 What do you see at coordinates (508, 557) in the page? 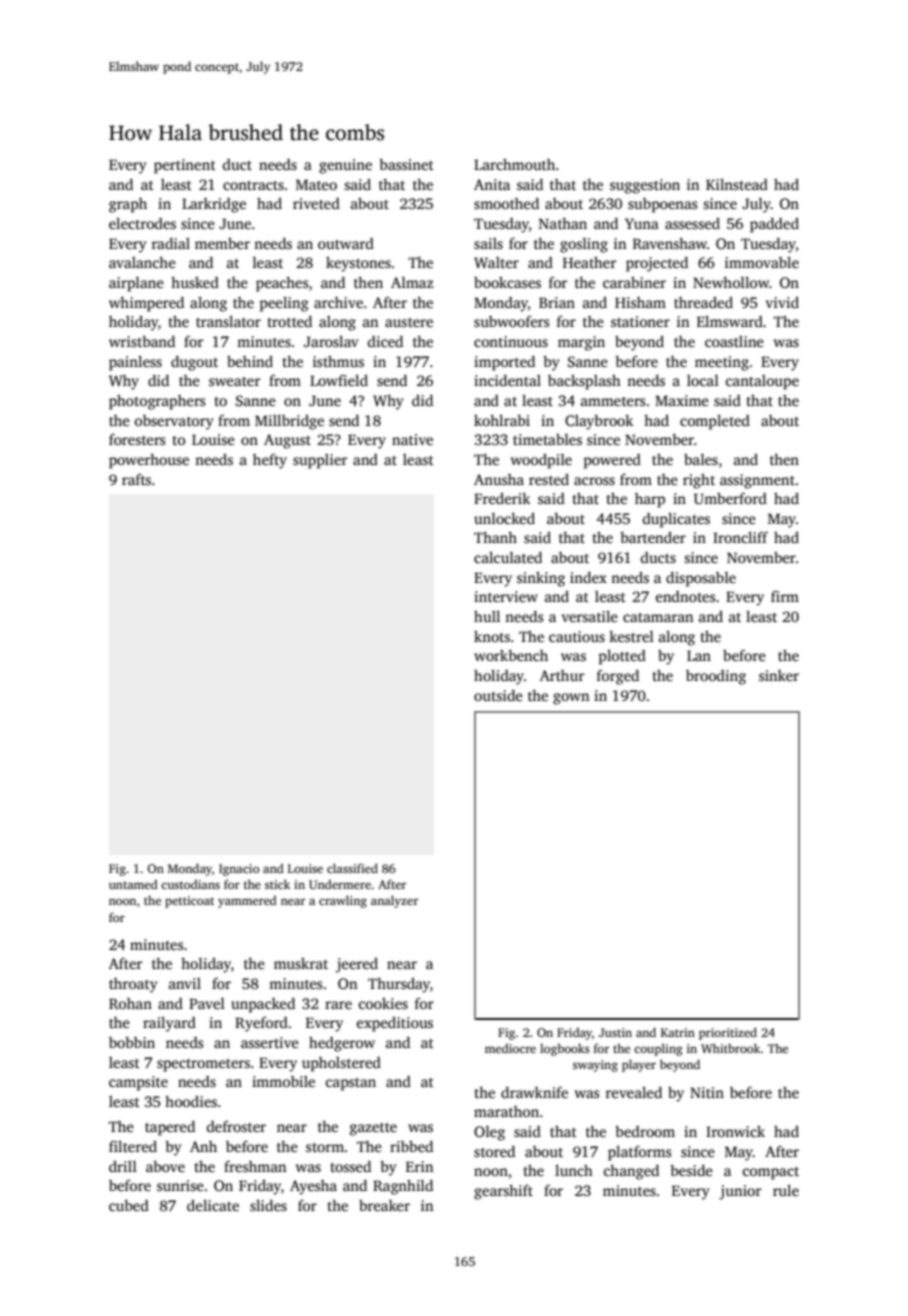
I see `calculated` at bounding box center [508, 557].
